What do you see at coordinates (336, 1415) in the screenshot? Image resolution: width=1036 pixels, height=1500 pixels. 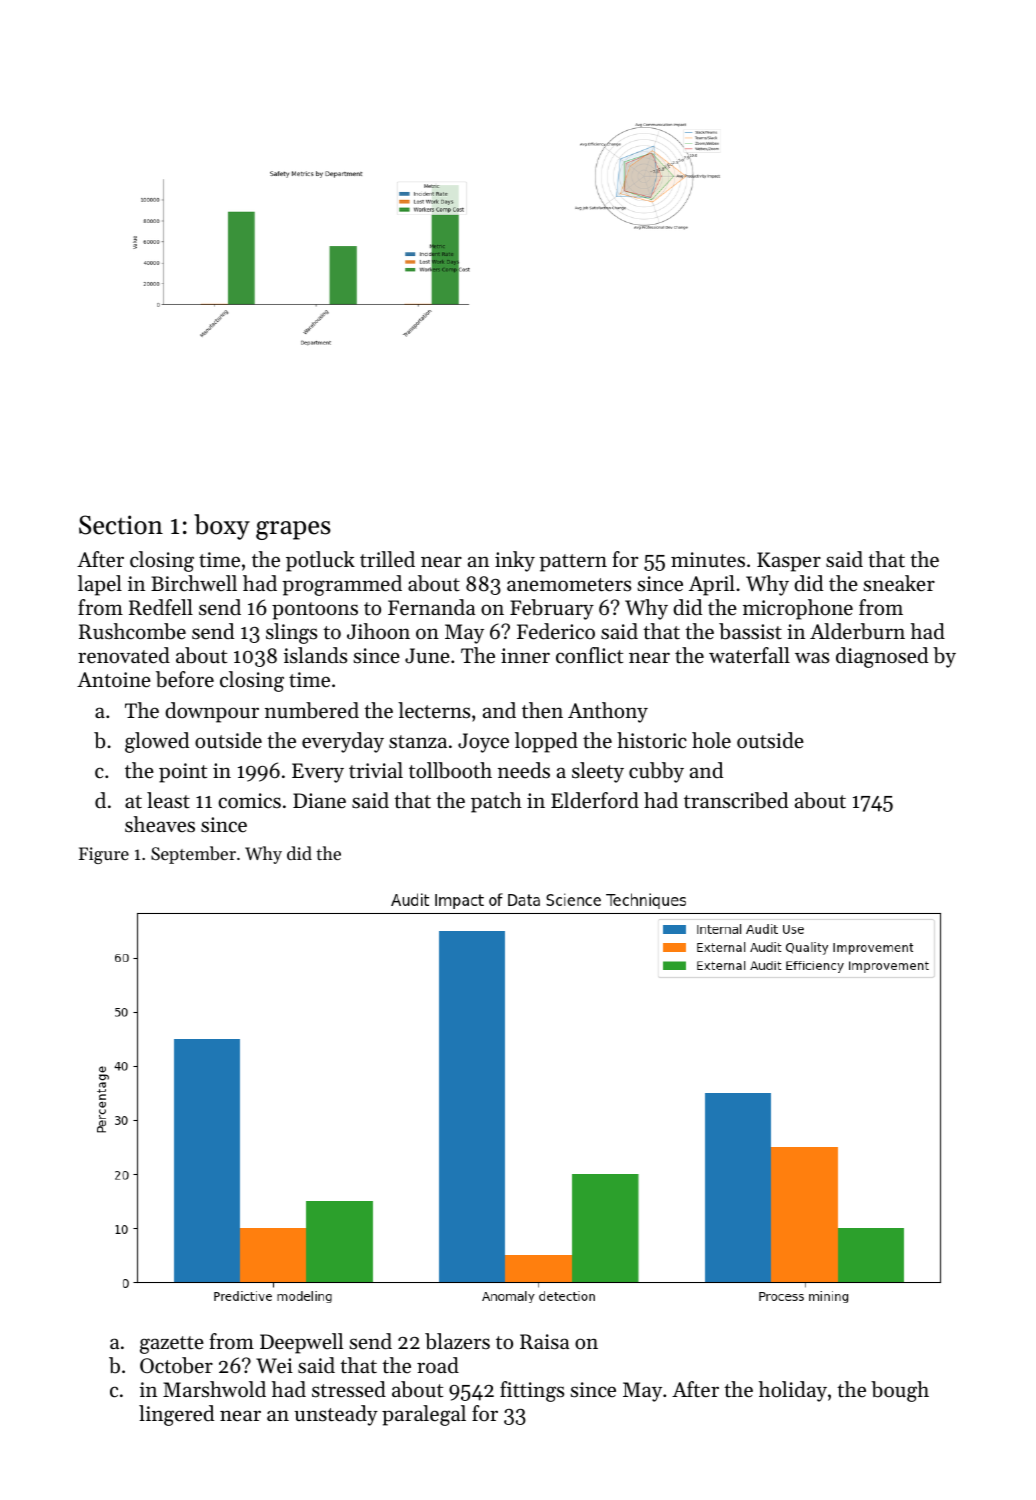 I see `unsteady` at bounding box center [336, 1415].
